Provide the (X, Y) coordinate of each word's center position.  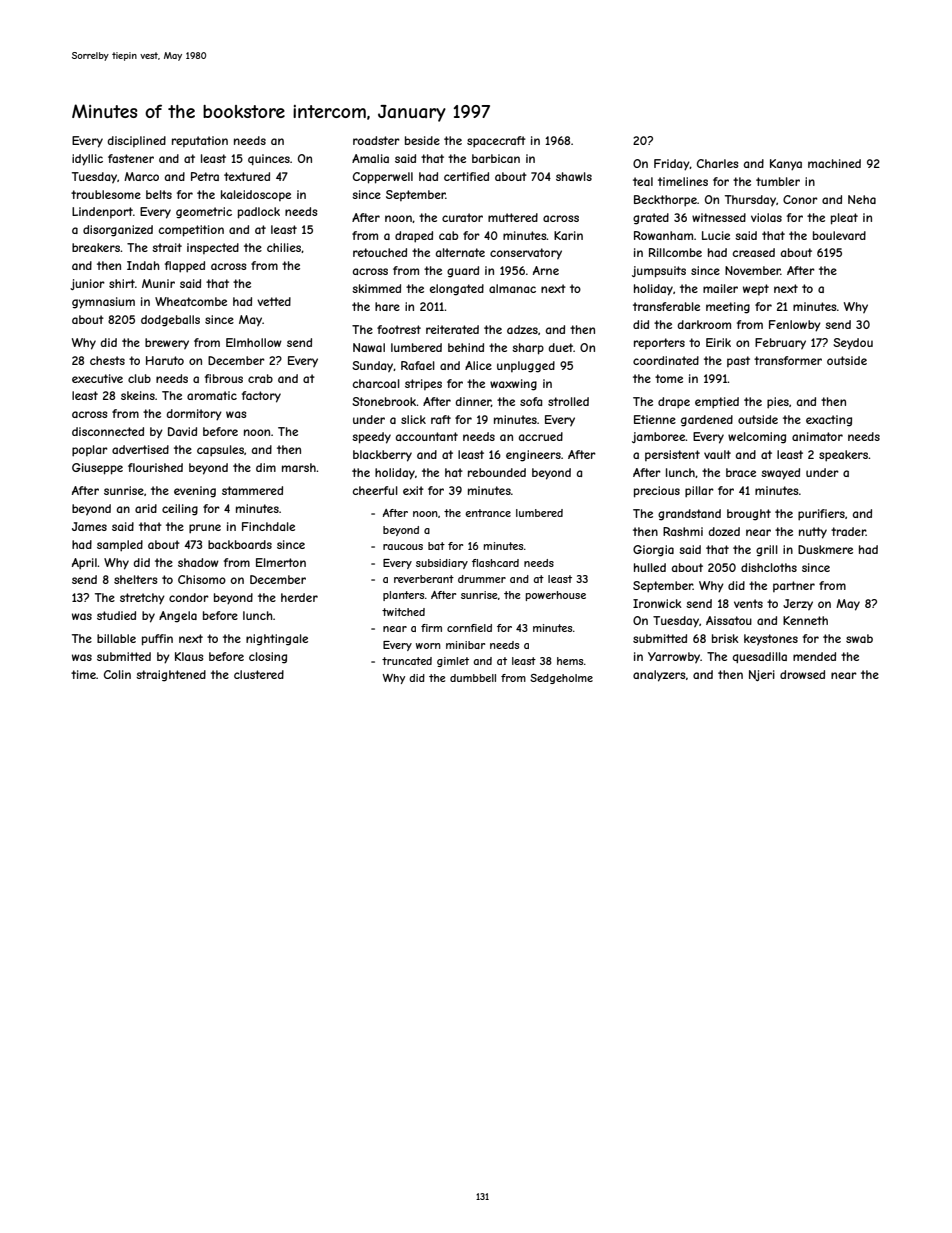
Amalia (370, 158)
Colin (117, 674)
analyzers (659, 676)
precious (657, 492)
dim (266, 467)
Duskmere (825, 549)
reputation (200, 141)
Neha (862, 199)
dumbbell (473, 678)
